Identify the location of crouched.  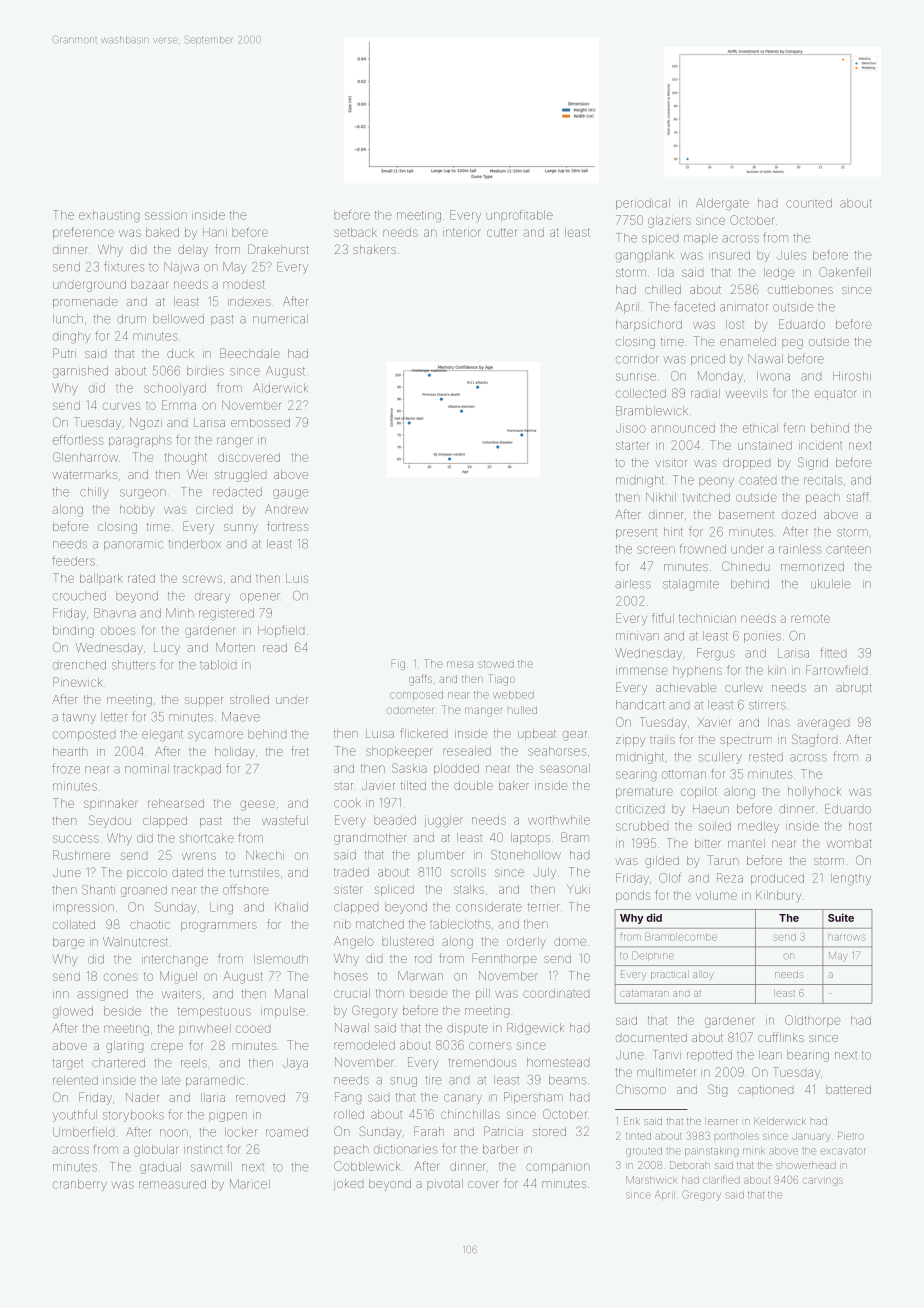
(79, 596).
